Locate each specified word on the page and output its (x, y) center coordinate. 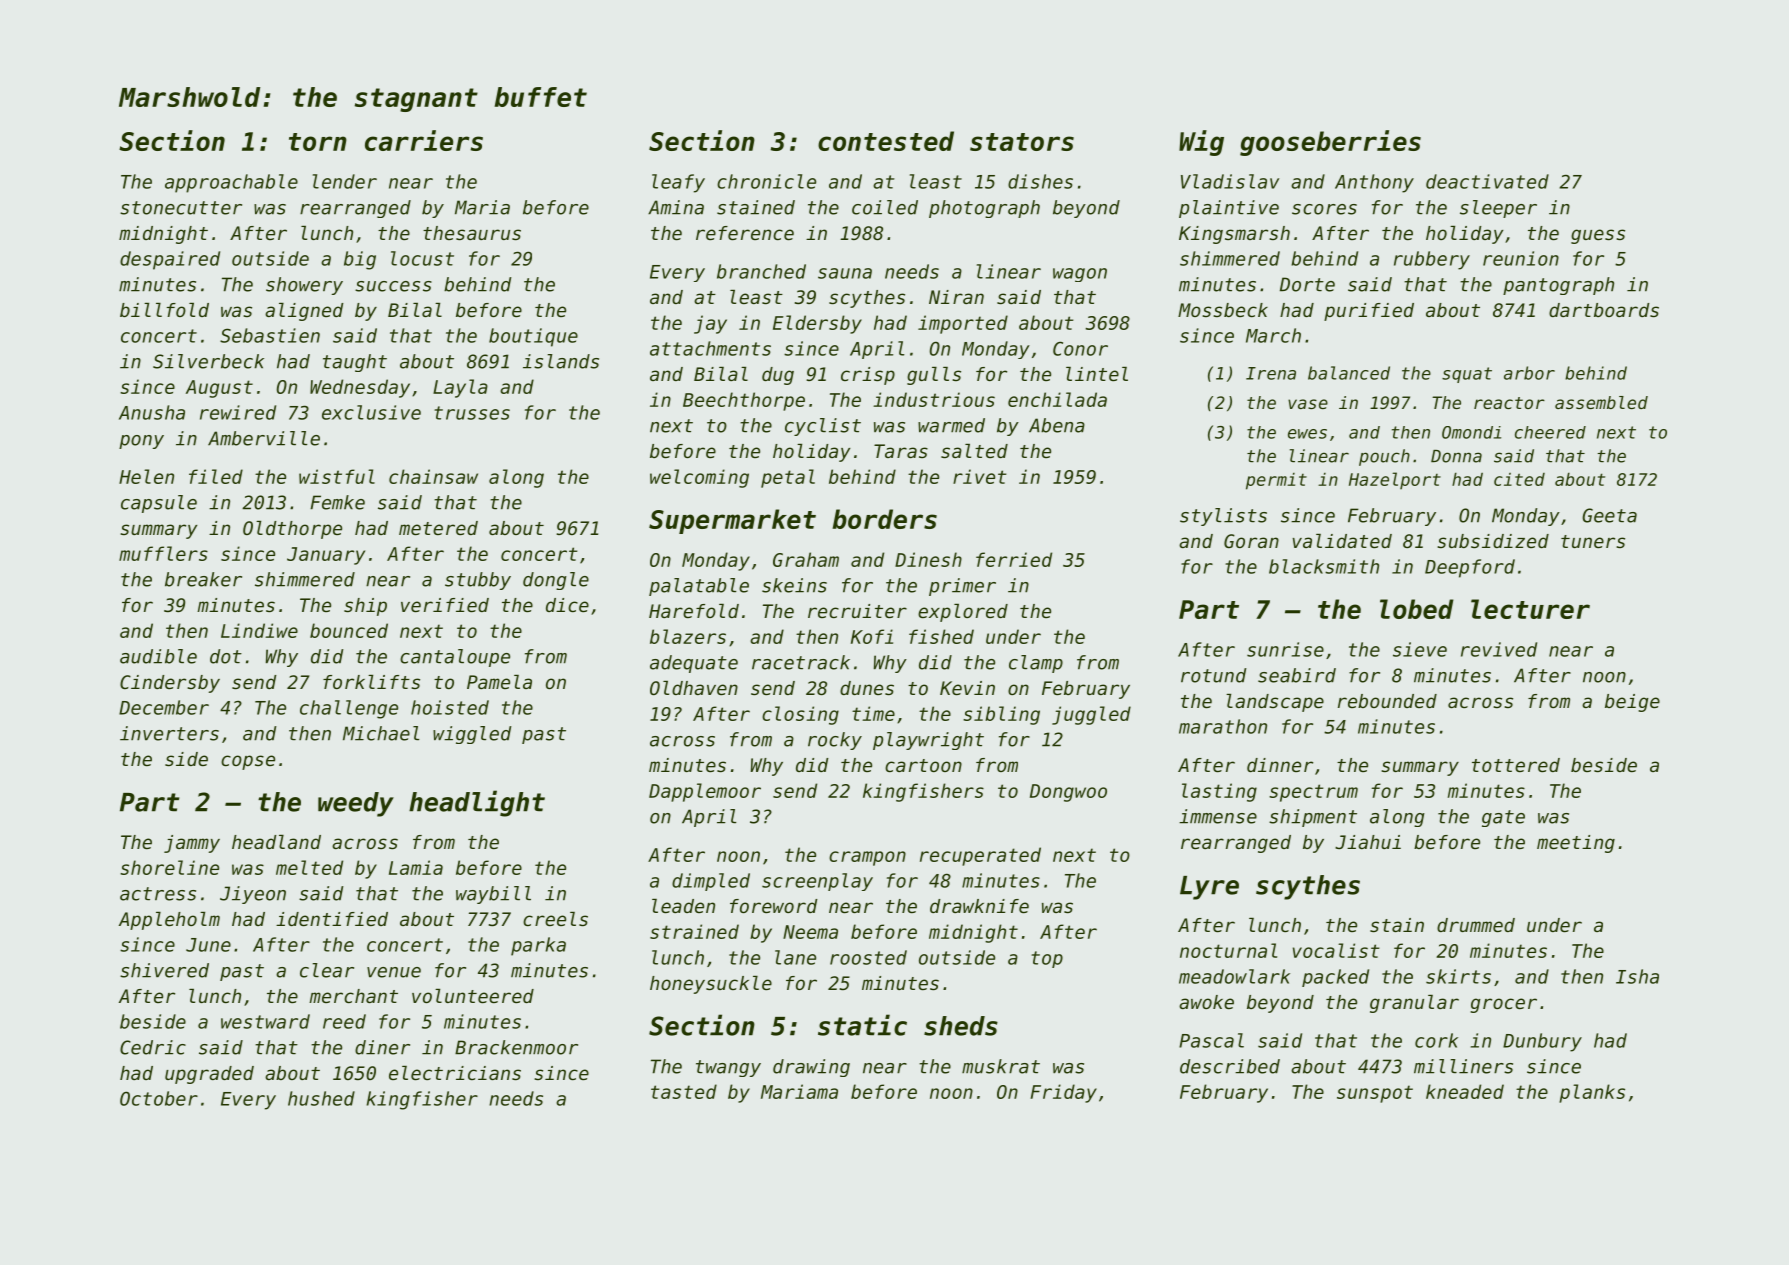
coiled (885, 207)
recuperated (980, 856)
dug (778, 376)
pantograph (1558, 286)
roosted (868, 957)
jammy (192, 844)
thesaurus (472, 233)
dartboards (1604, 310)
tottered (1516, 765)
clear (327, 970)
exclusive (371, 412)
